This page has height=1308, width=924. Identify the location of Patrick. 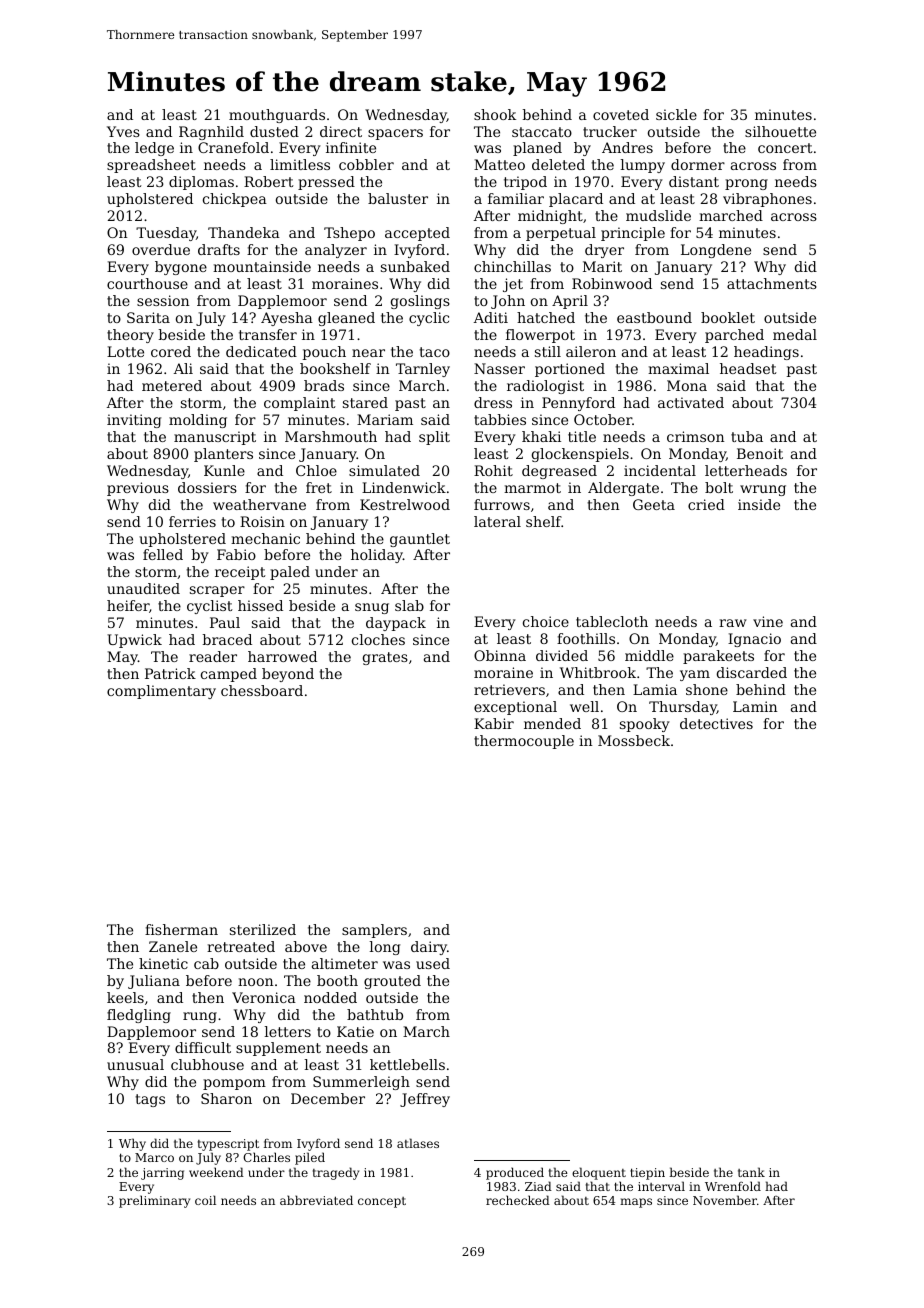
(170, 673).
